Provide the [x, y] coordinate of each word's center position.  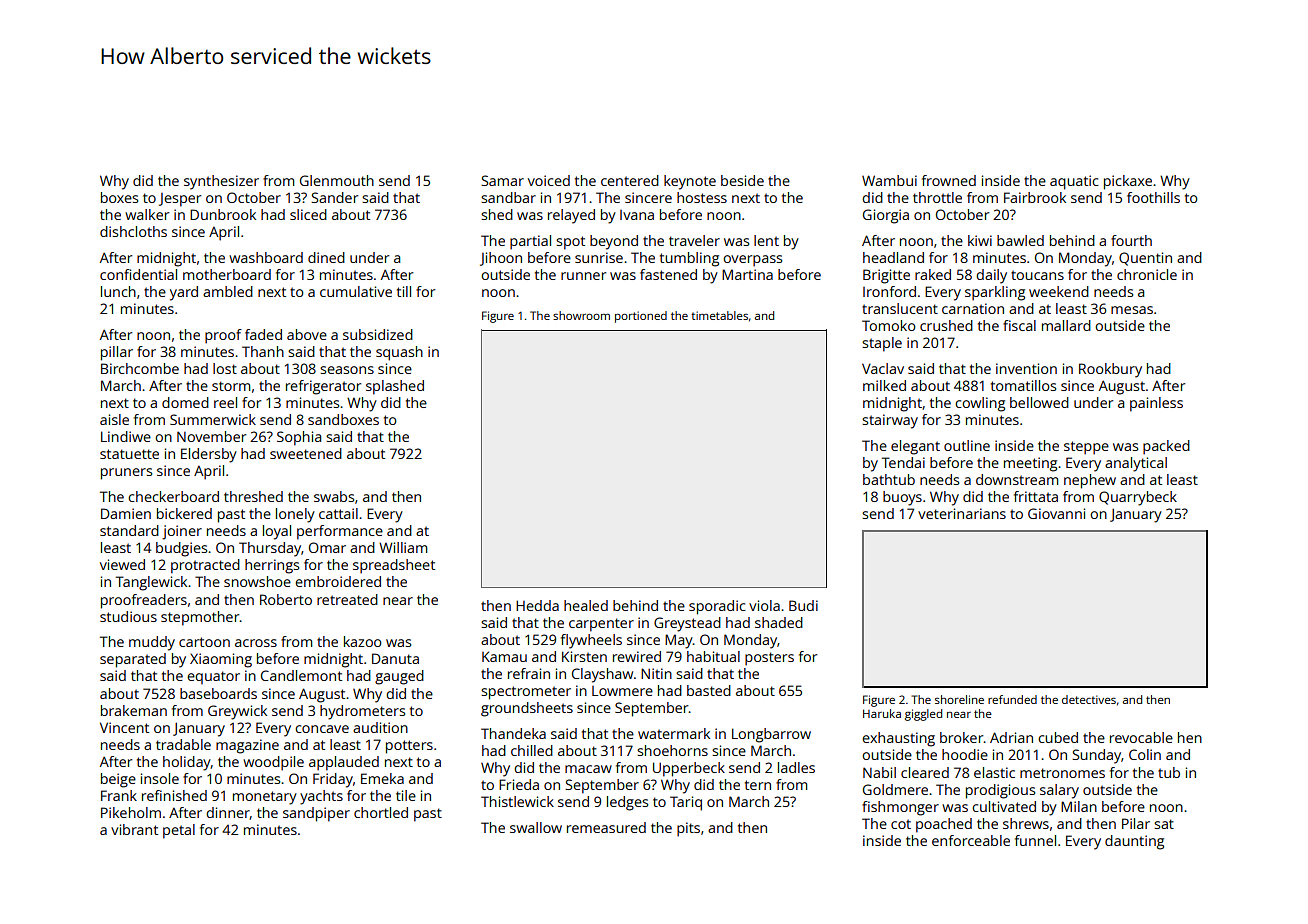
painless [1156, 404]
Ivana [637, 215]
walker [147, 214]
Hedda [537, 605]
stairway [890, 421]
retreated [347, 599]
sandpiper [316, 814]
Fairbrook [1035, 197]
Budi [803, 605]
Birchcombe [140, 368]
